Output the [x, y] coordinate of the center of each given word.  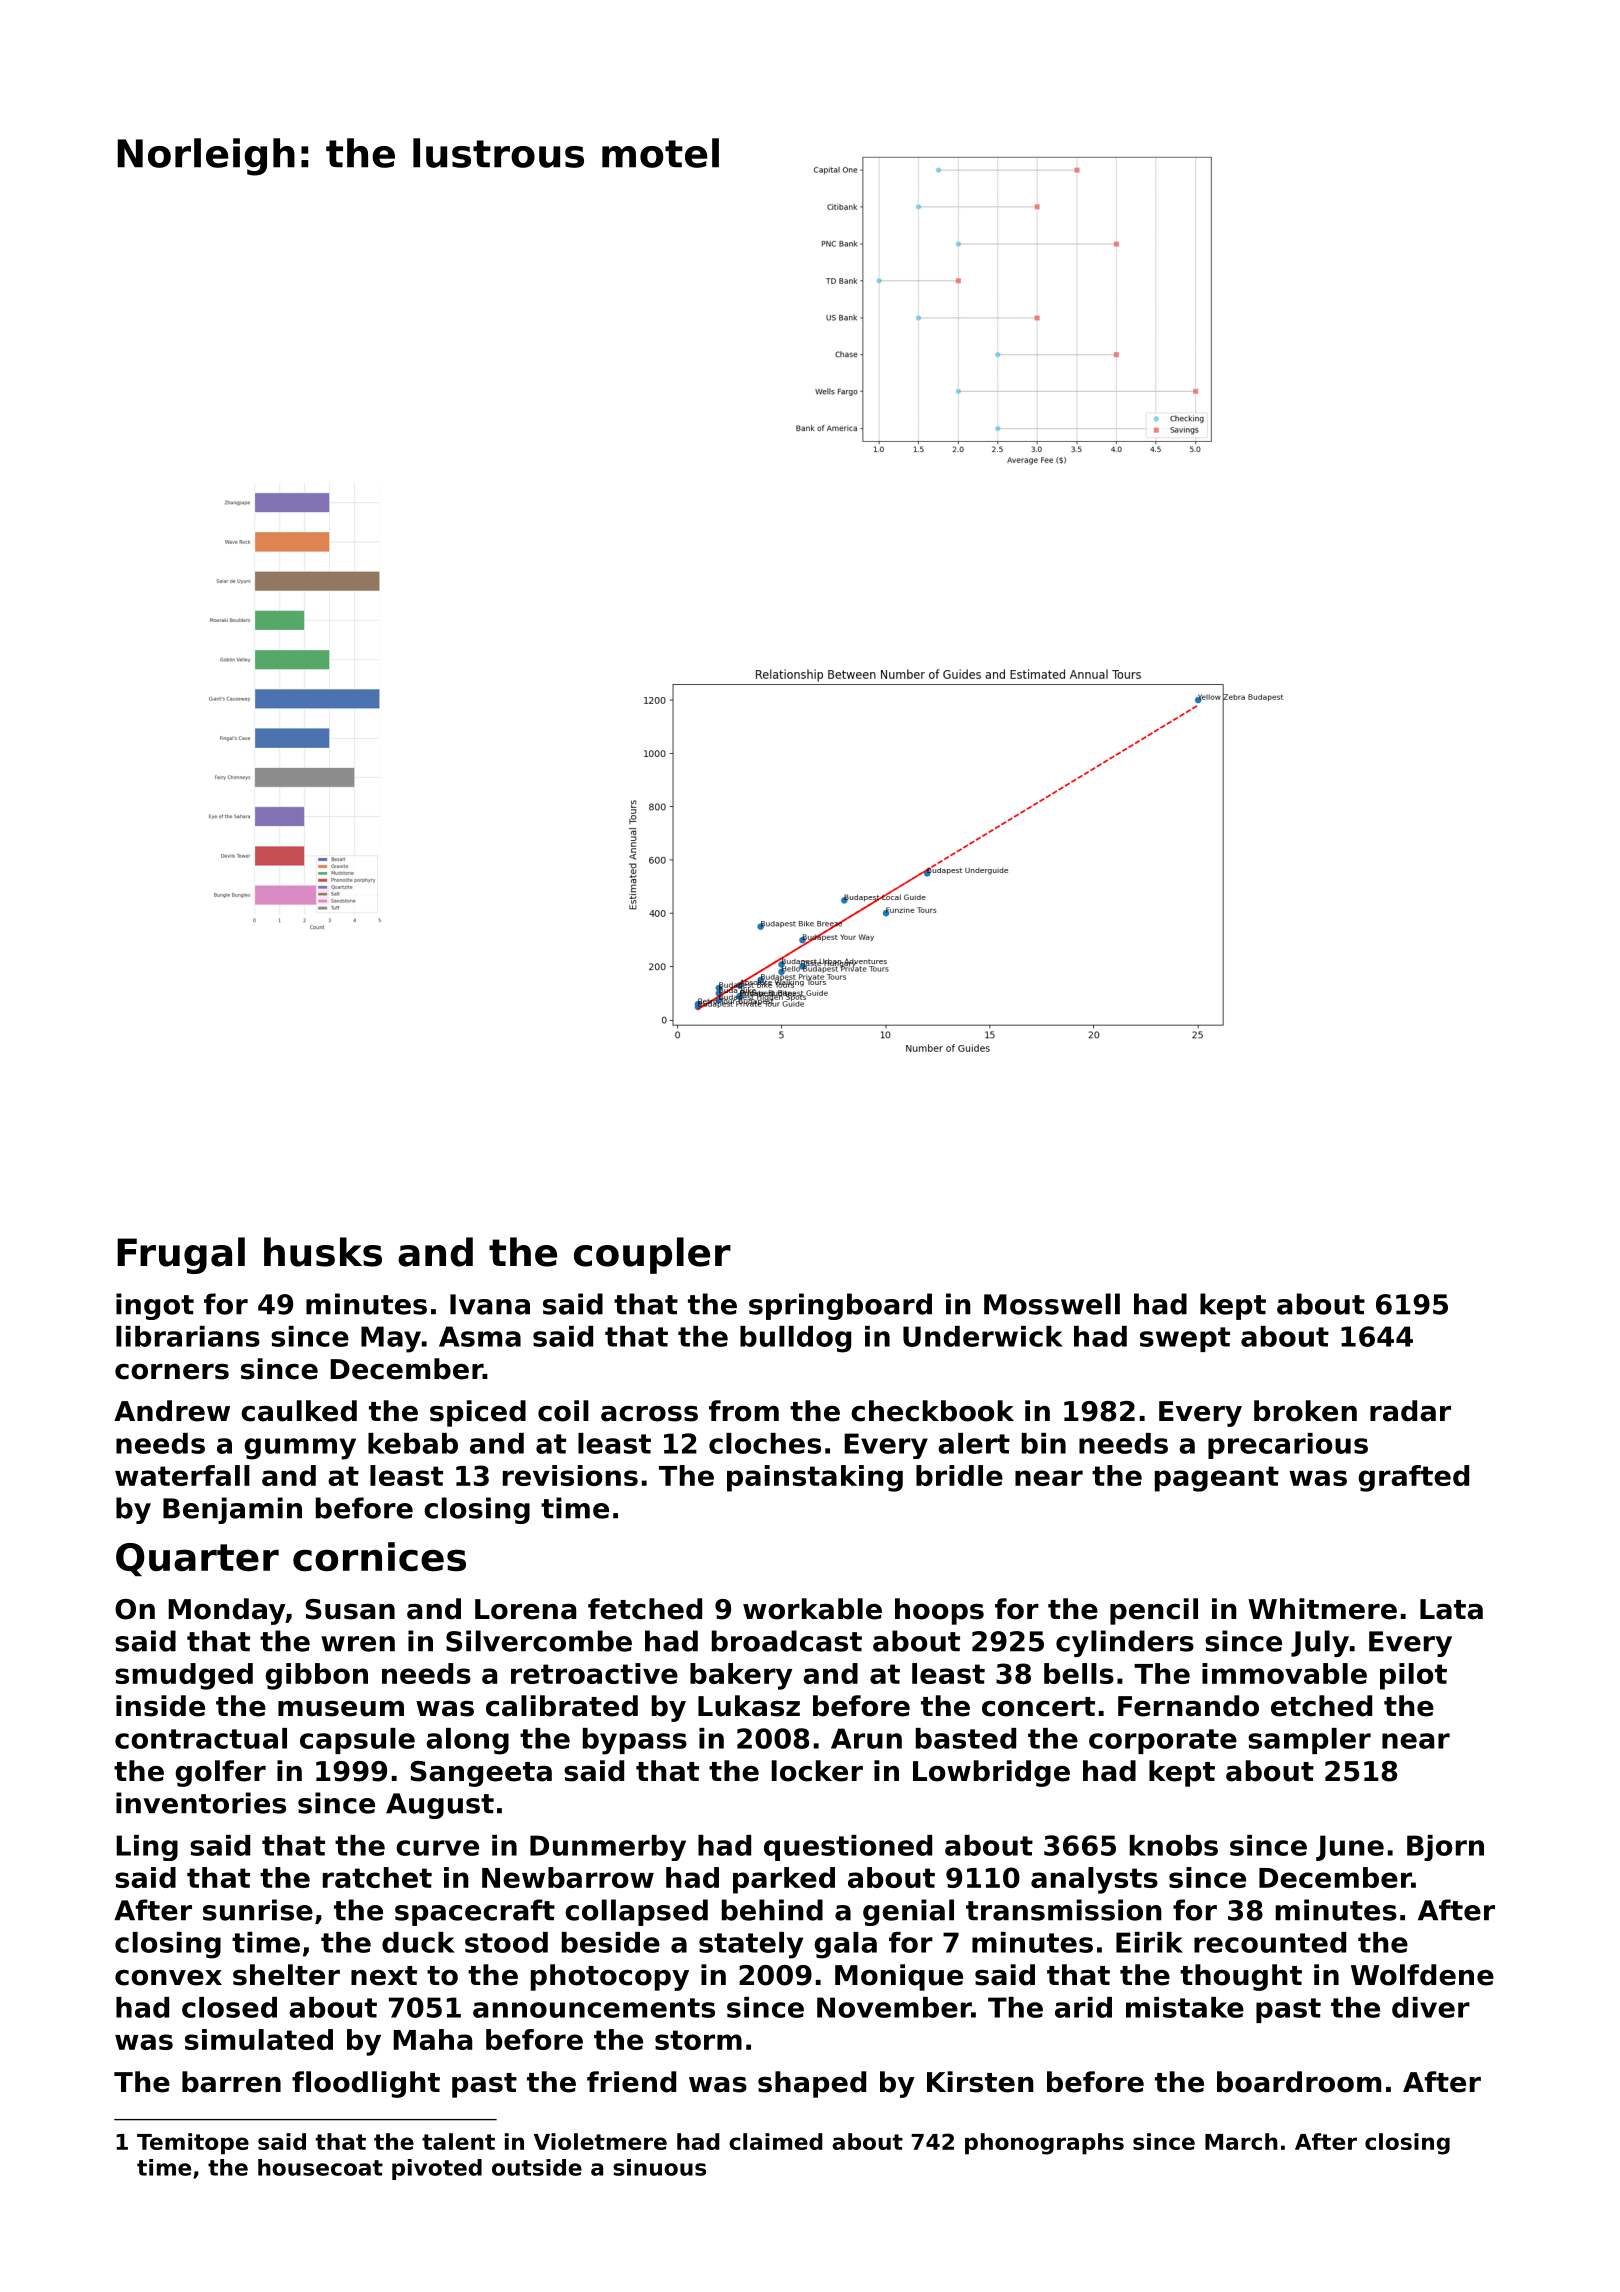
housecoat [320, 2167]
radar [1410, 1411]
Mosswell [1052, 1304]
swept [1185, 1339]
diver [1431, 2007]
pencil [1154, 1611]
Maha [432, 2039]
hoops [939, 1611]
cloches [765, 1443]
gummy [300, 1449]
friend [631, 2082]
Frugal [181, 1255]
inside [160, 1706]
